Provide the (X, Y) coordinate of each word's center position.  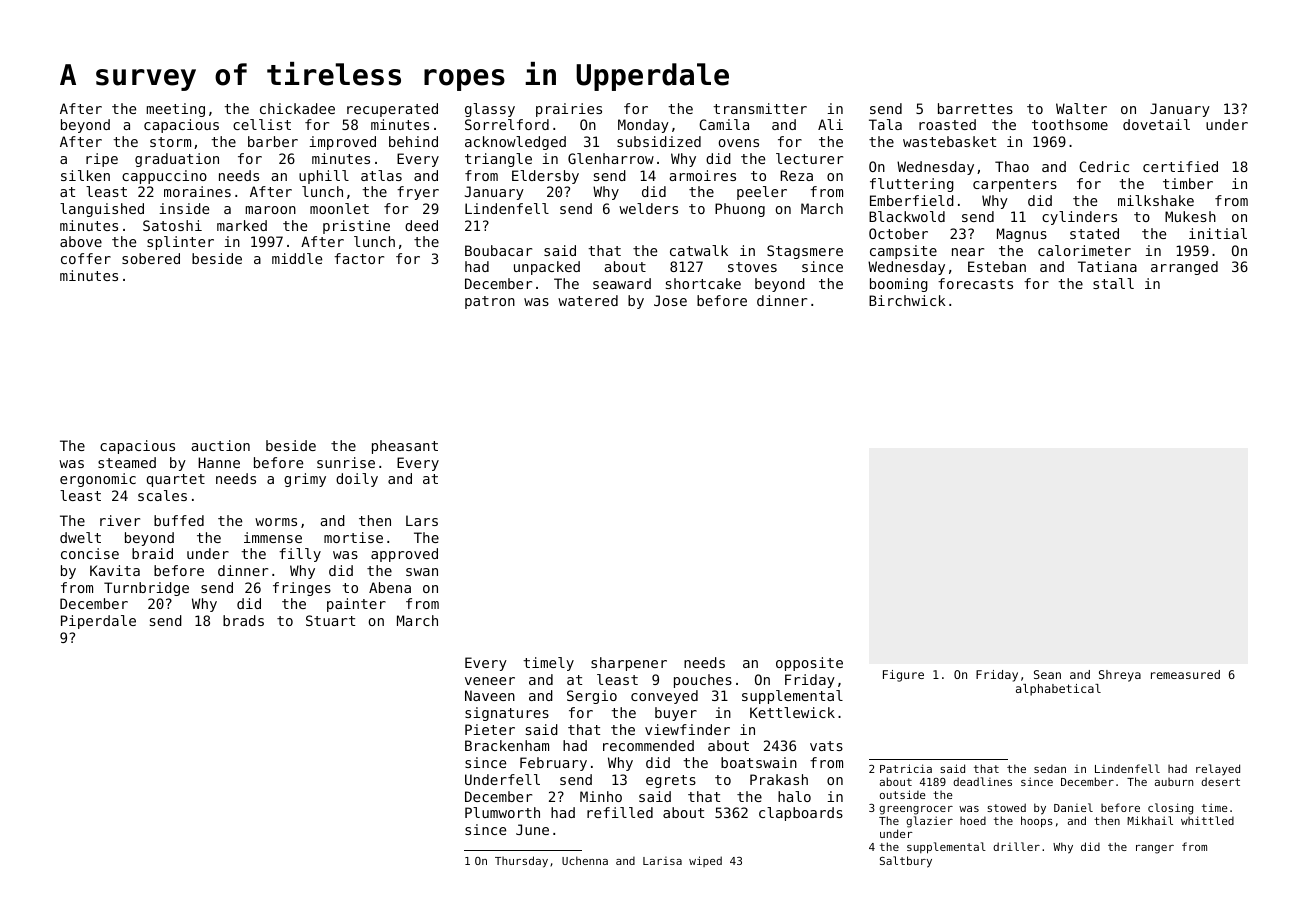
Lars (422, 520)
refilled (620, 812)
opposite (809, 664)
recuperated (392, 110)
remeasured (1185, 674)
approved (404, 555)
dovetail (1156, 124)
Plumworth (502, 812)
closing (1170, 809)
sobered (151, 258)
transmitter (760, 108)
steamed (127, 462)
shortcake (703, 283)
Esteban (997, 266)
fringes (302, 589)
